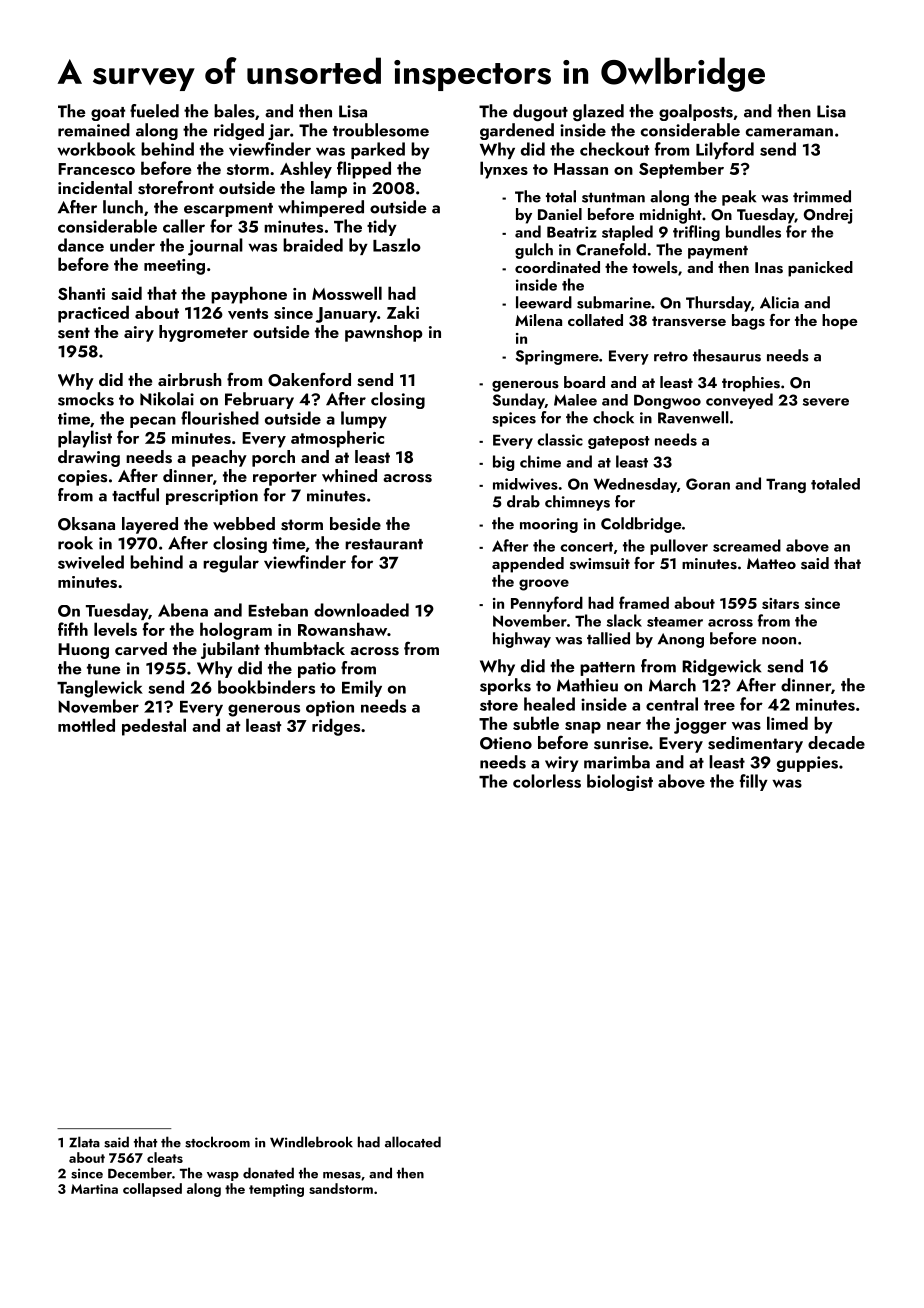 The image size is (924, 1308). Describe the element at coordinates (696, 112) in the page. I see `goalposts` at that location.
